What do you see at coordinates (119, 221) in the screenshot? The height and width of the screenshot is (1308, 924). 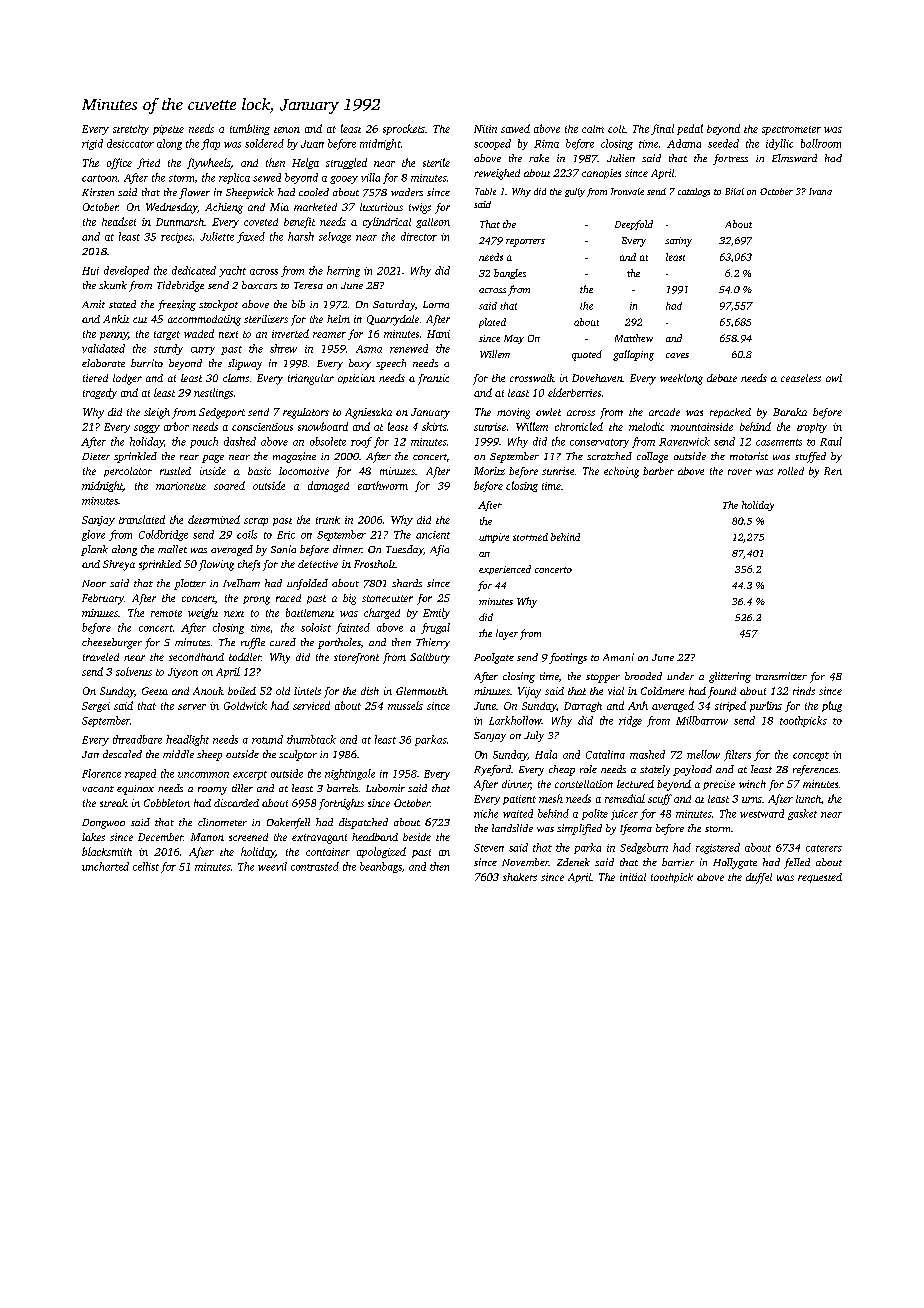 I see `headset` at bounding box center [119, 221].
